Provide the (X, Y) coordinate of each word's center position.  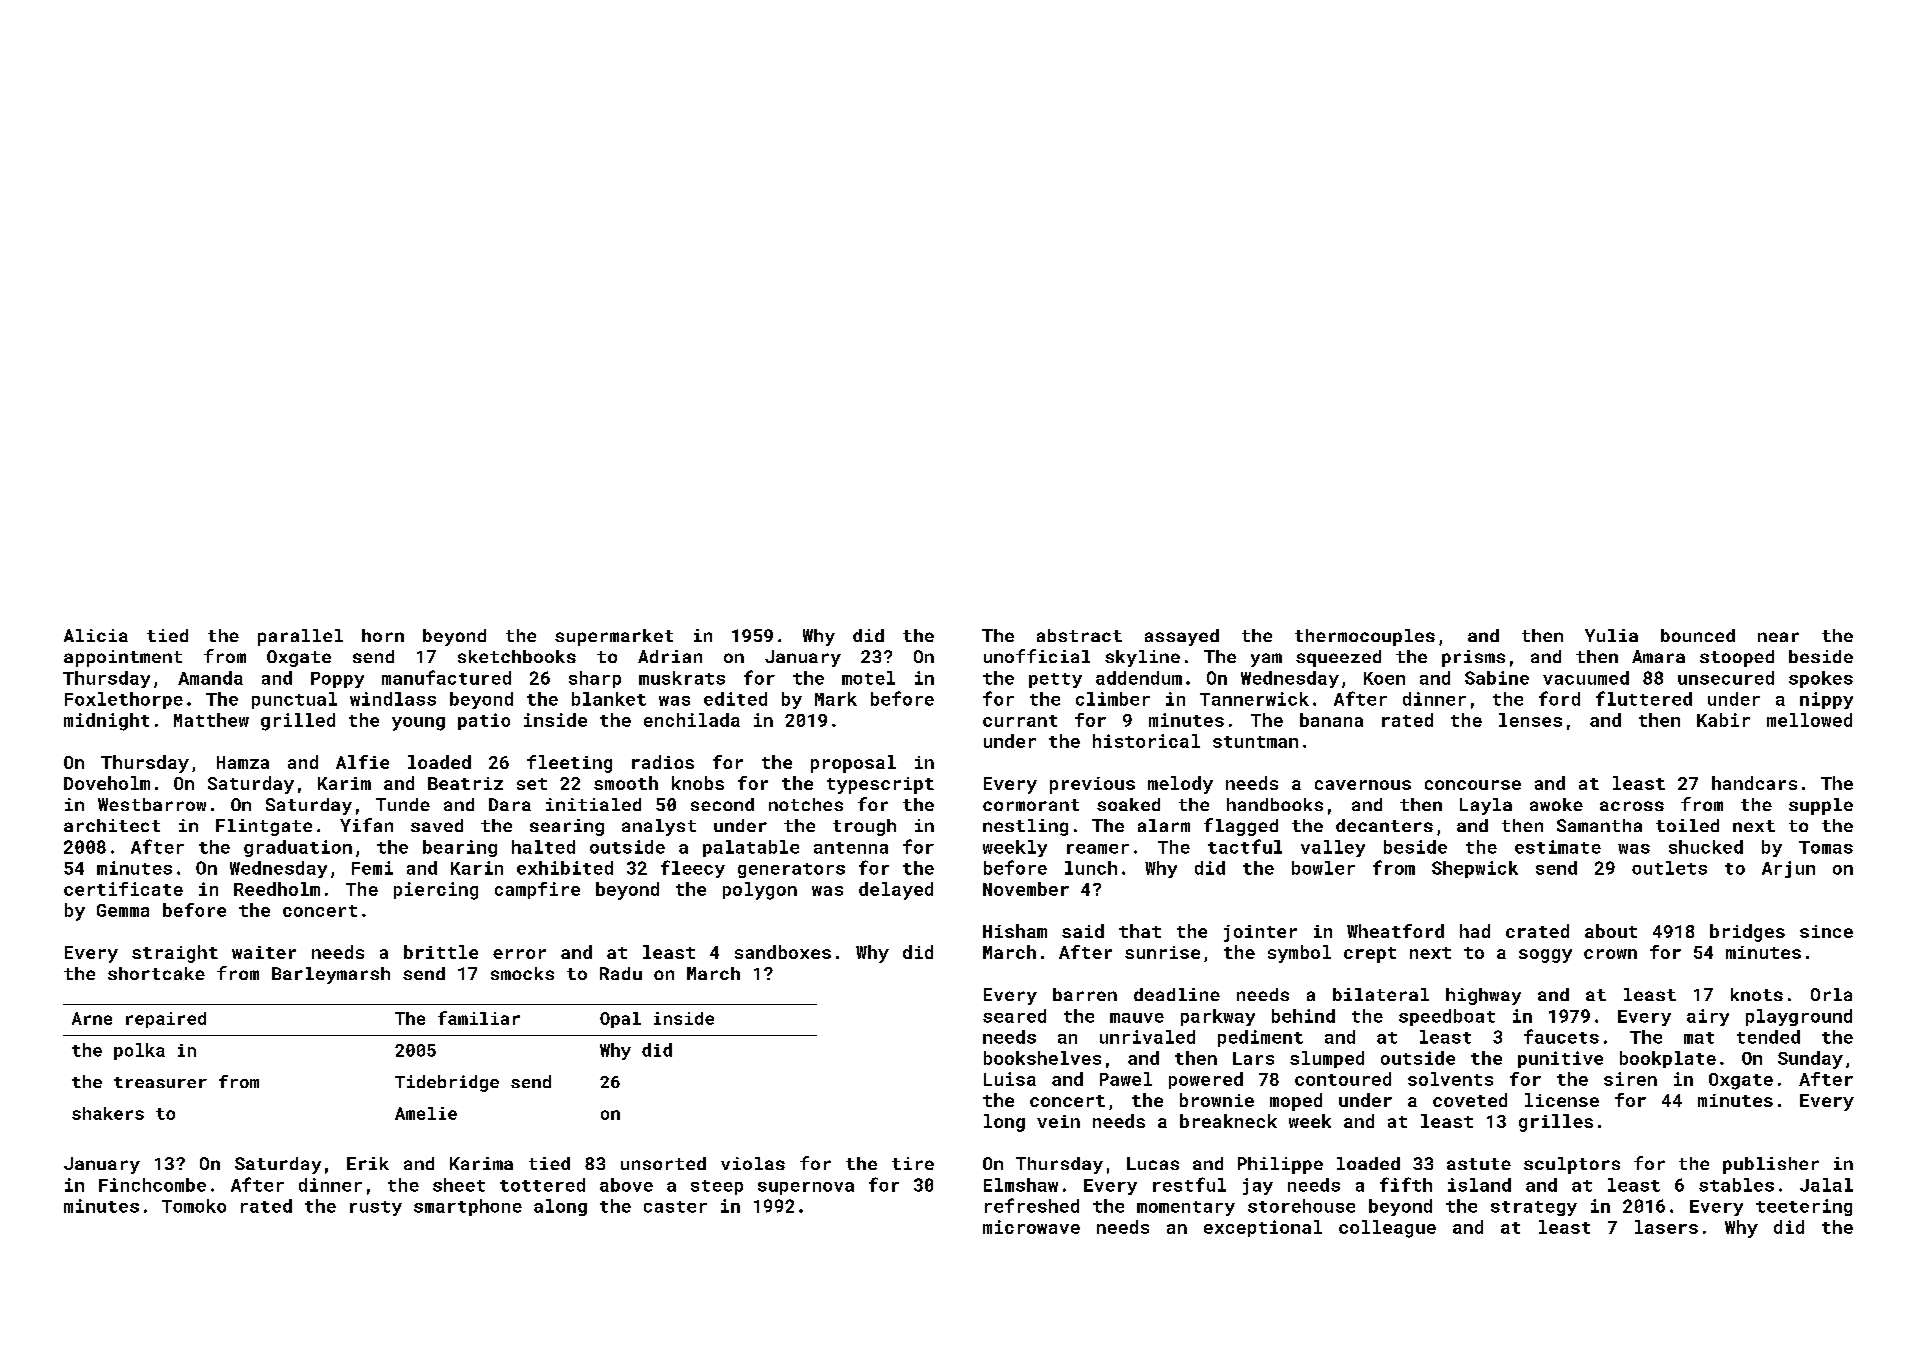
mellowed (1809, 720)
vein (1058, 1121)
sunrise (1162, 952)
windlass (393, 699)
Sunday (1810, 1060)
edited (735, 699)
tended (1768, 1037)
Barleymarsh (331, 975)
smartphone (468, 1207)
